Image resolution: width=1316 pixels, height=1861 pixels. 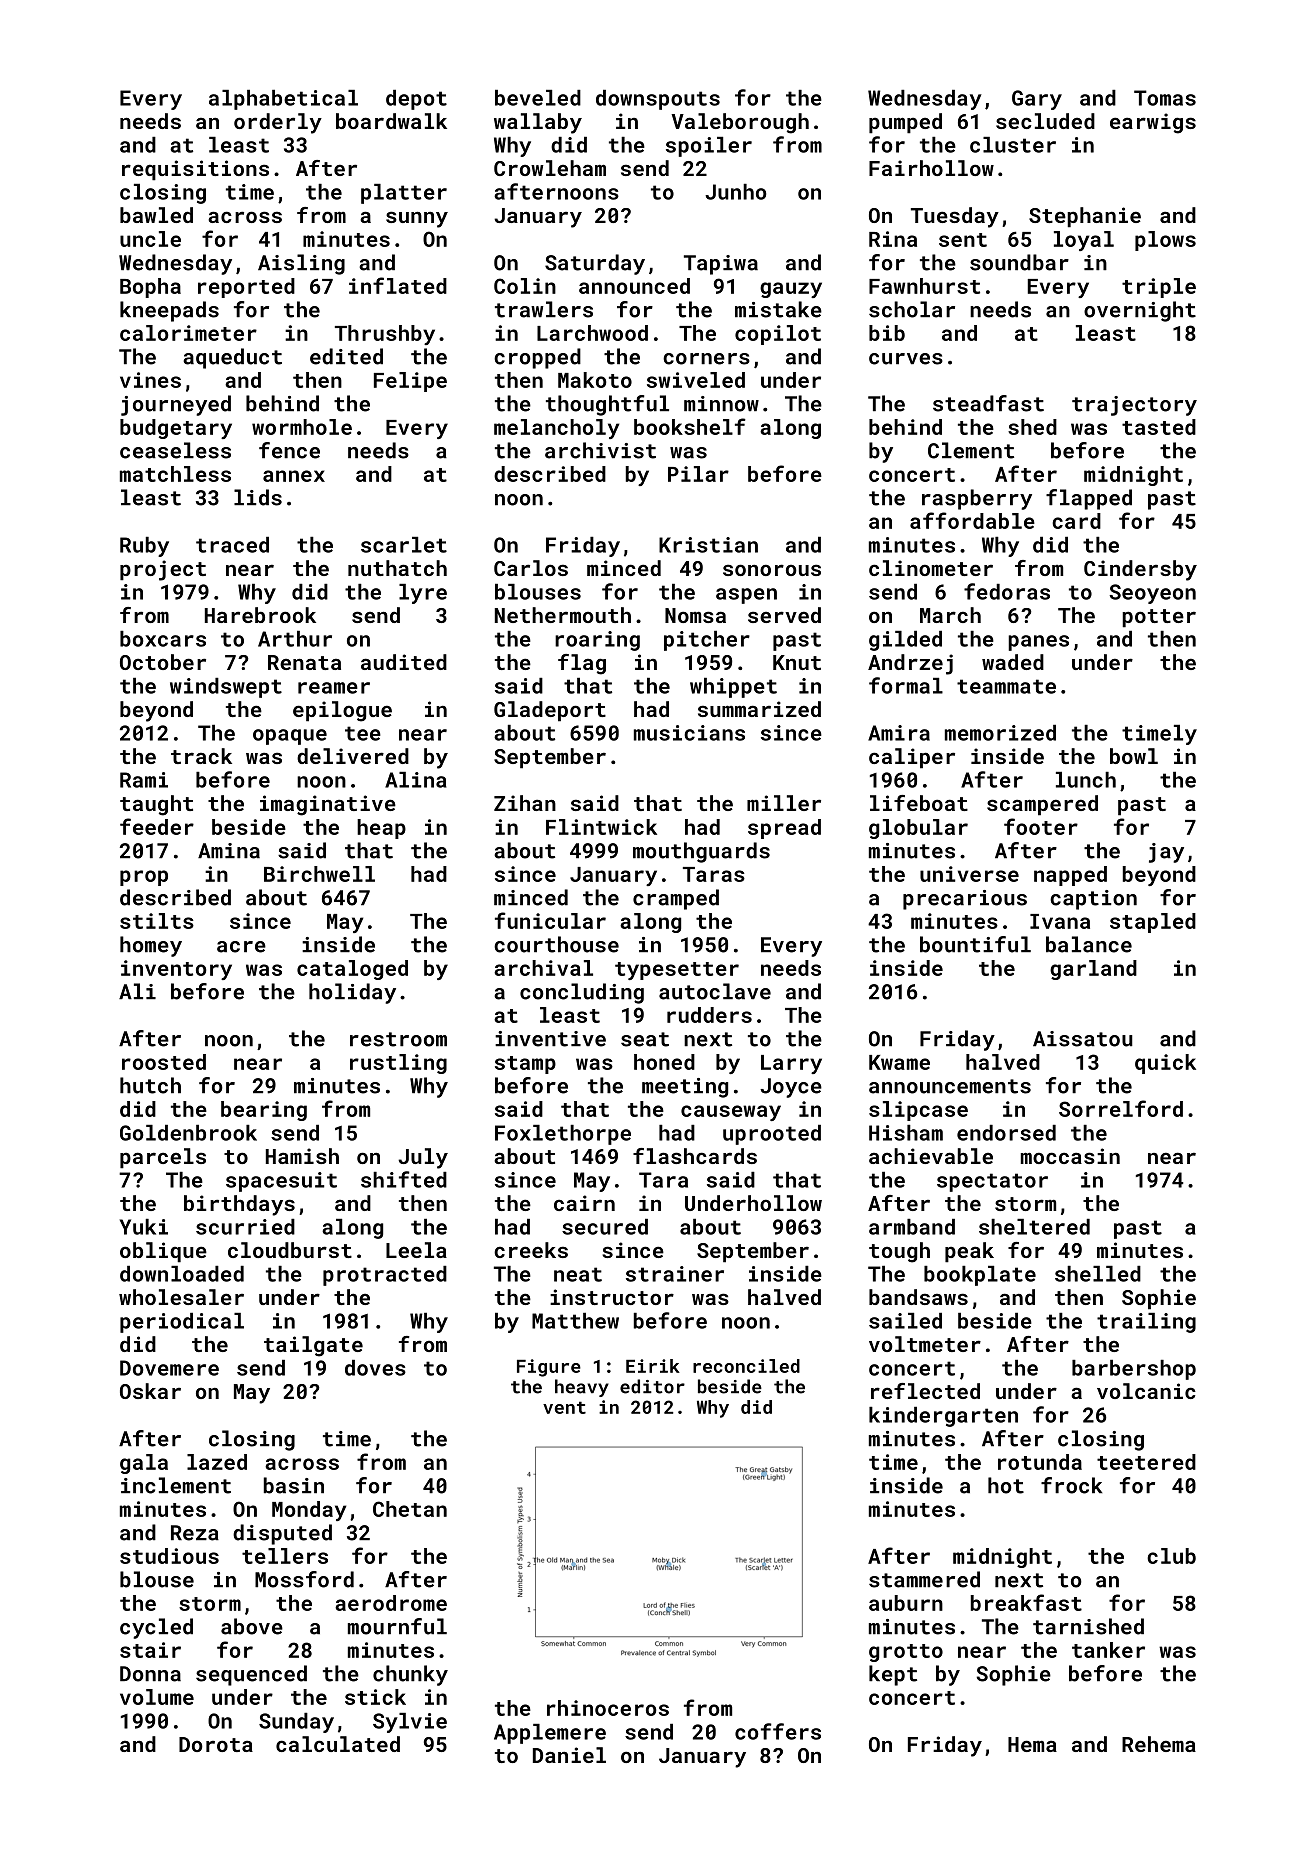 What do you see at coordinates (1134, 756) in the screenshot?
I see `bowl` at bounding box center [1134, 756].
